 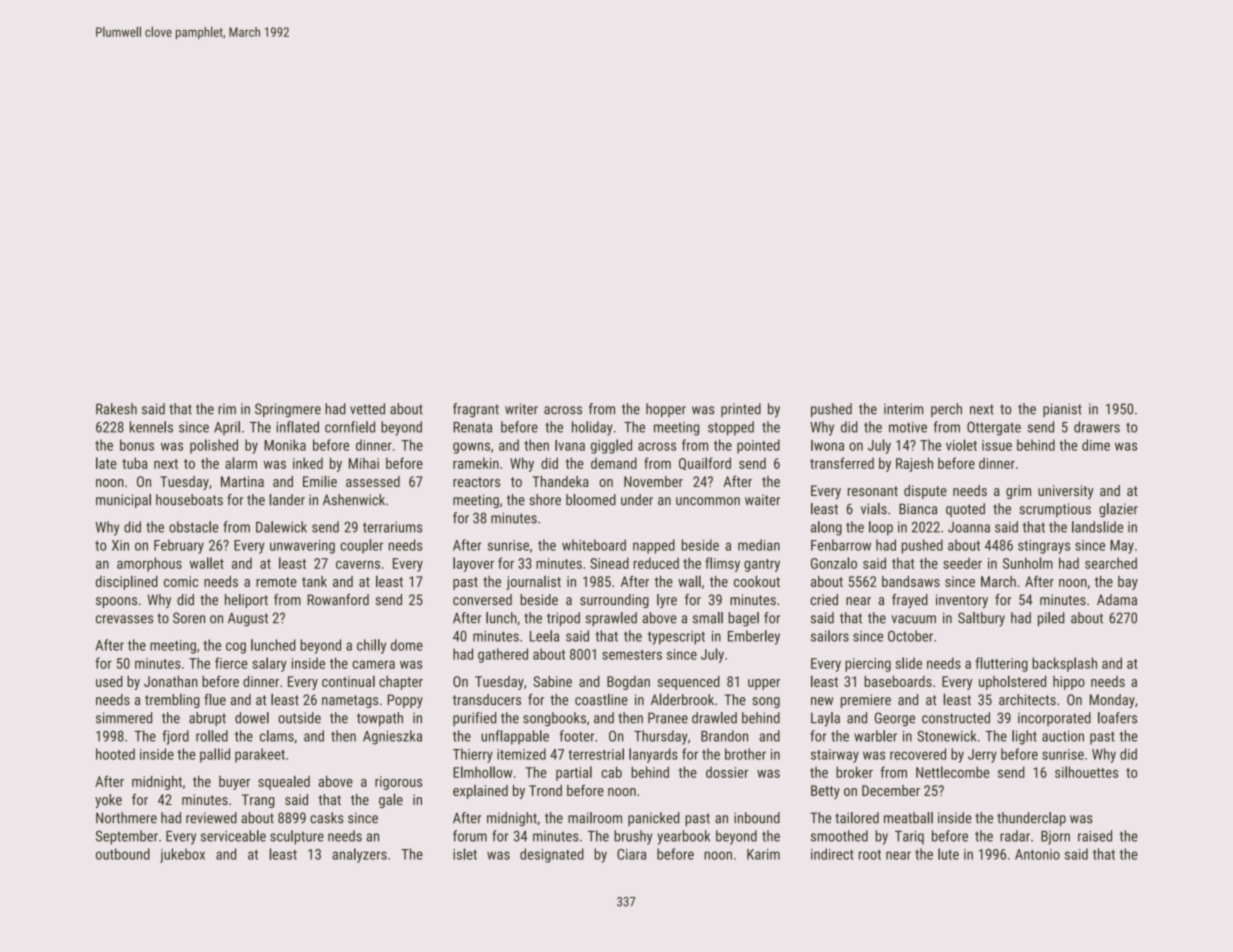 What do you see at coordinates (724, 736) in the image?
I see `Brandon` at bounding box center [724, 736].
